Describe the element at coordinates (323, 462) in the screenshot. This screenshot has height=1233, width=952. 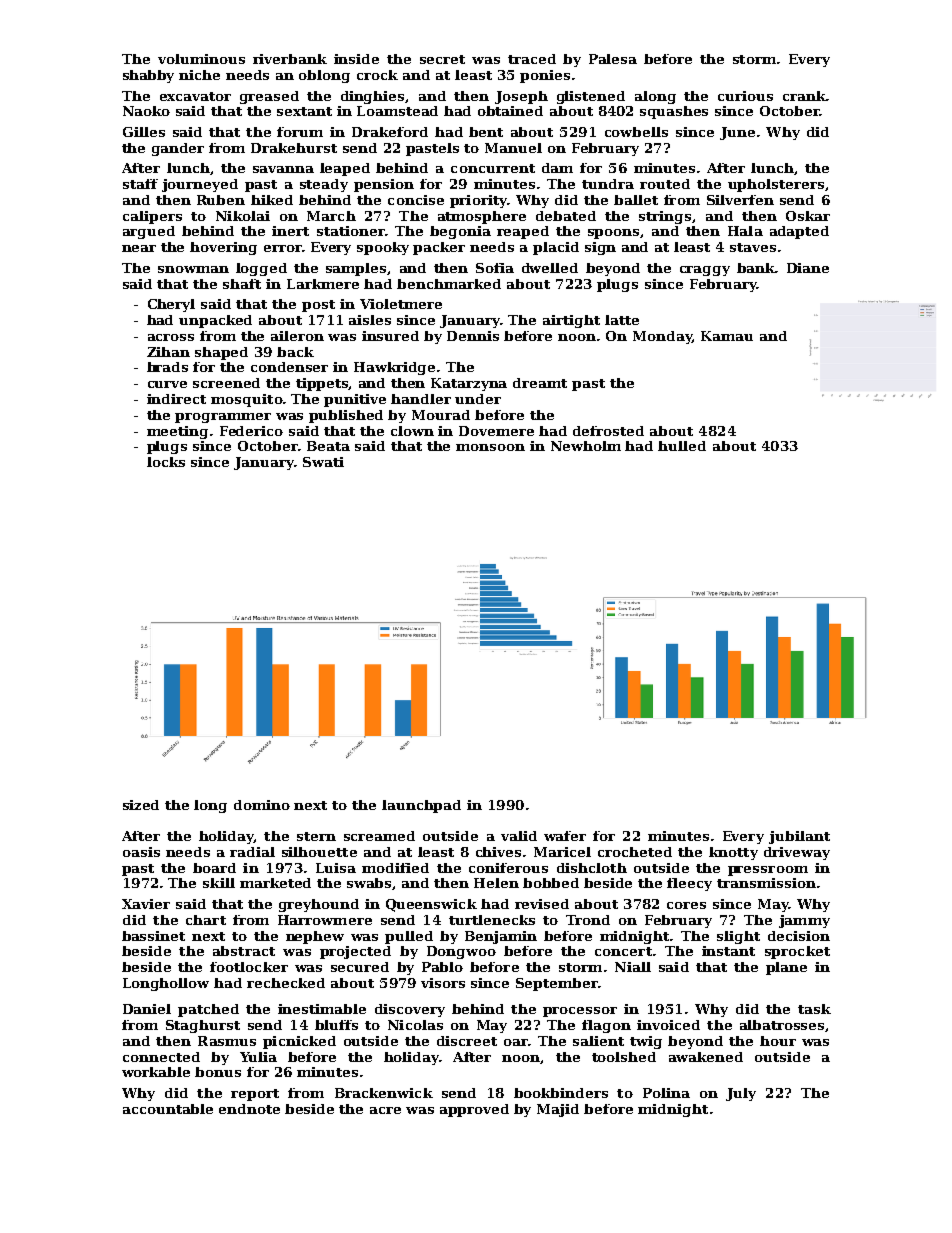
I see `Swati` at that location.
